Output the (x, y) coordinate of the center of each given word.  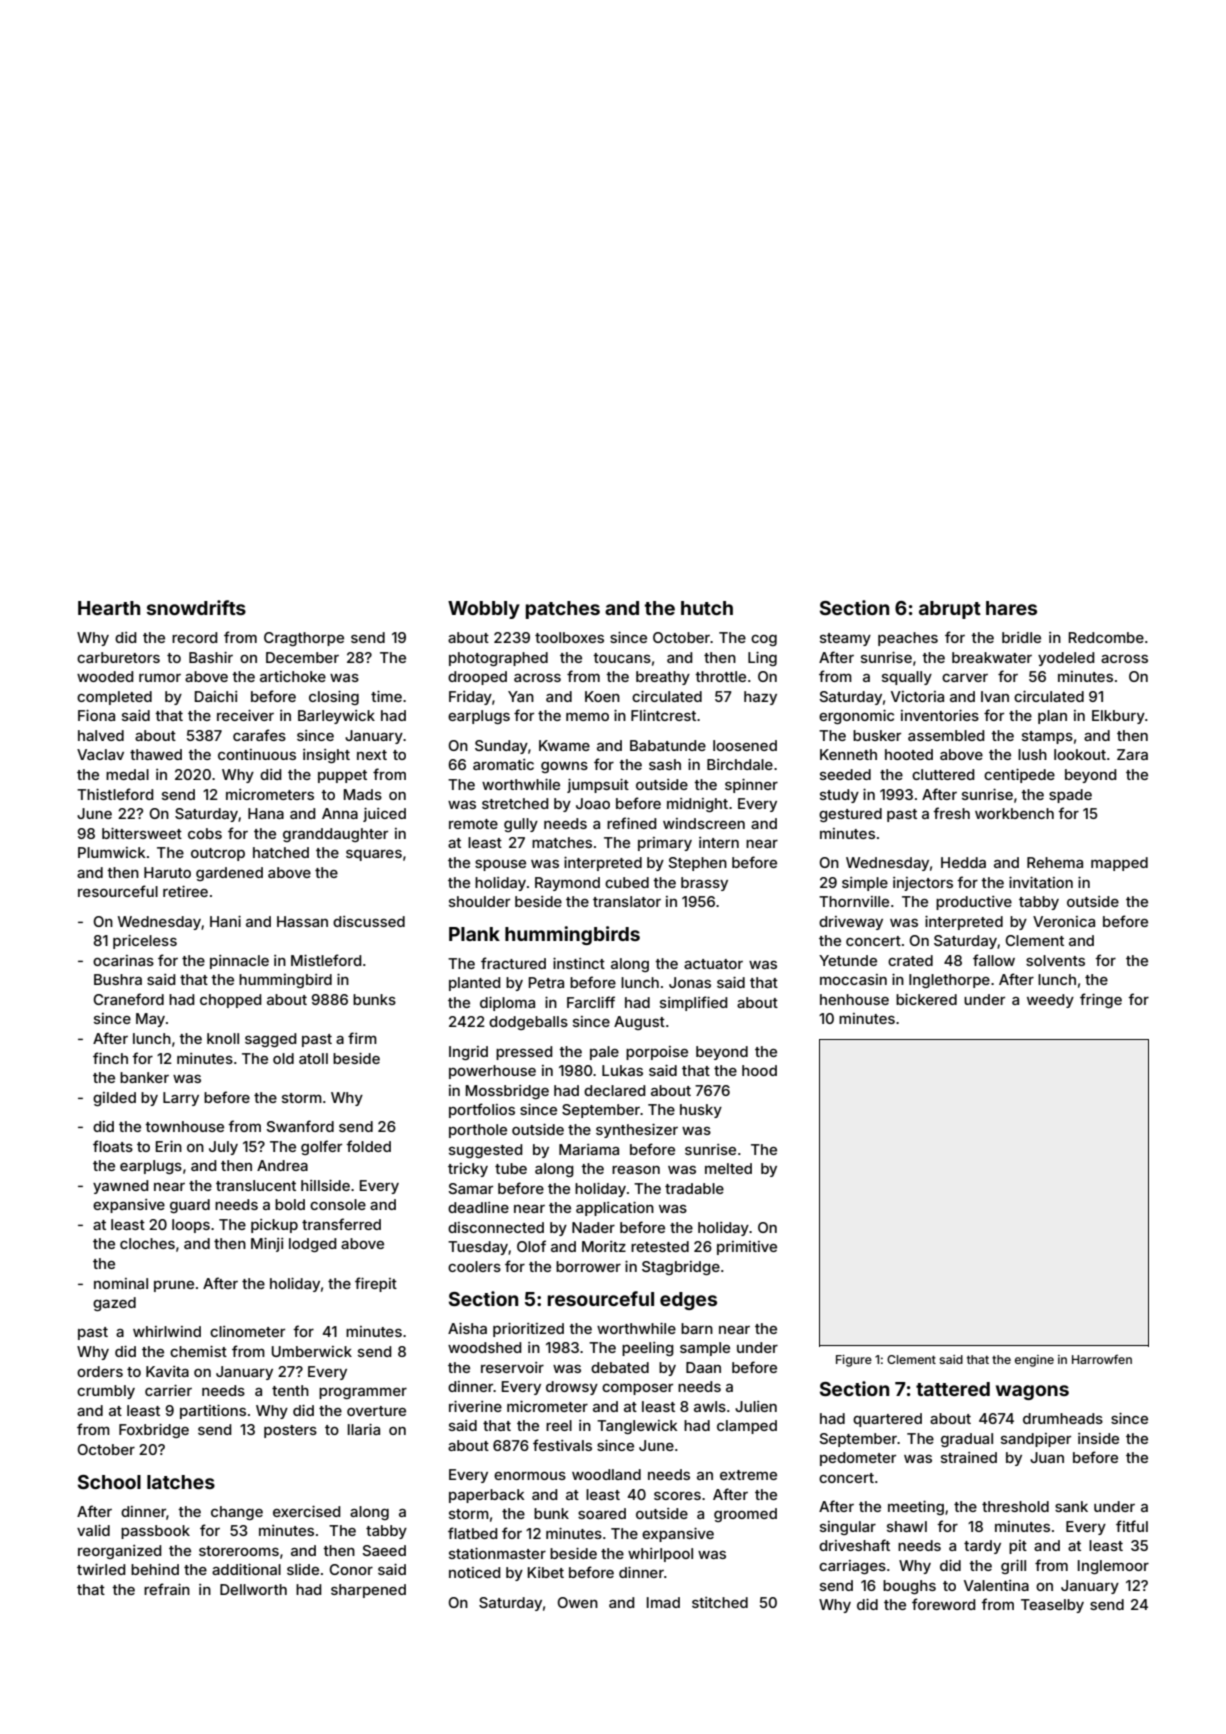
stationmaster (497, 1553)
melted (728, 1168)
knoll (223, 1038)
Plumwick (112, 852)
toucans (622, 658)
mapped (1119, 864)
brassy (704, 884)
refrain (167, 1589)
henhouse (854, 999)
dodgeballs (528, 1023)
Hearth (109, 608)
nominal (121, 1283)
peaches (908, 639)
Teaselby (1052, 1606)
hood (759, 1070)
